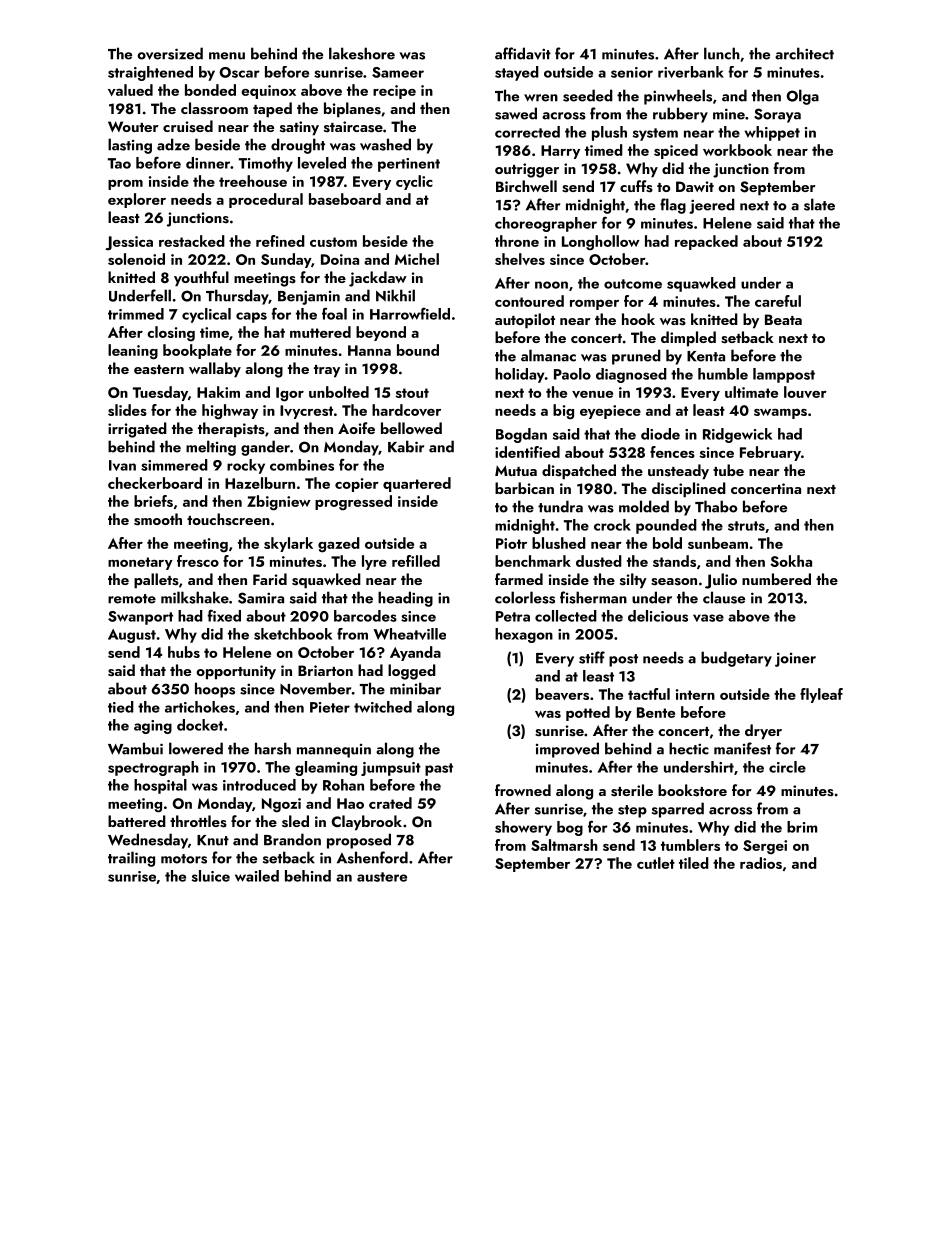 The height and width of the image is (1233, 952). What do you see at coordinates (261, 598) in the image?
I see `Samira` at bounding box center [261, 598].
